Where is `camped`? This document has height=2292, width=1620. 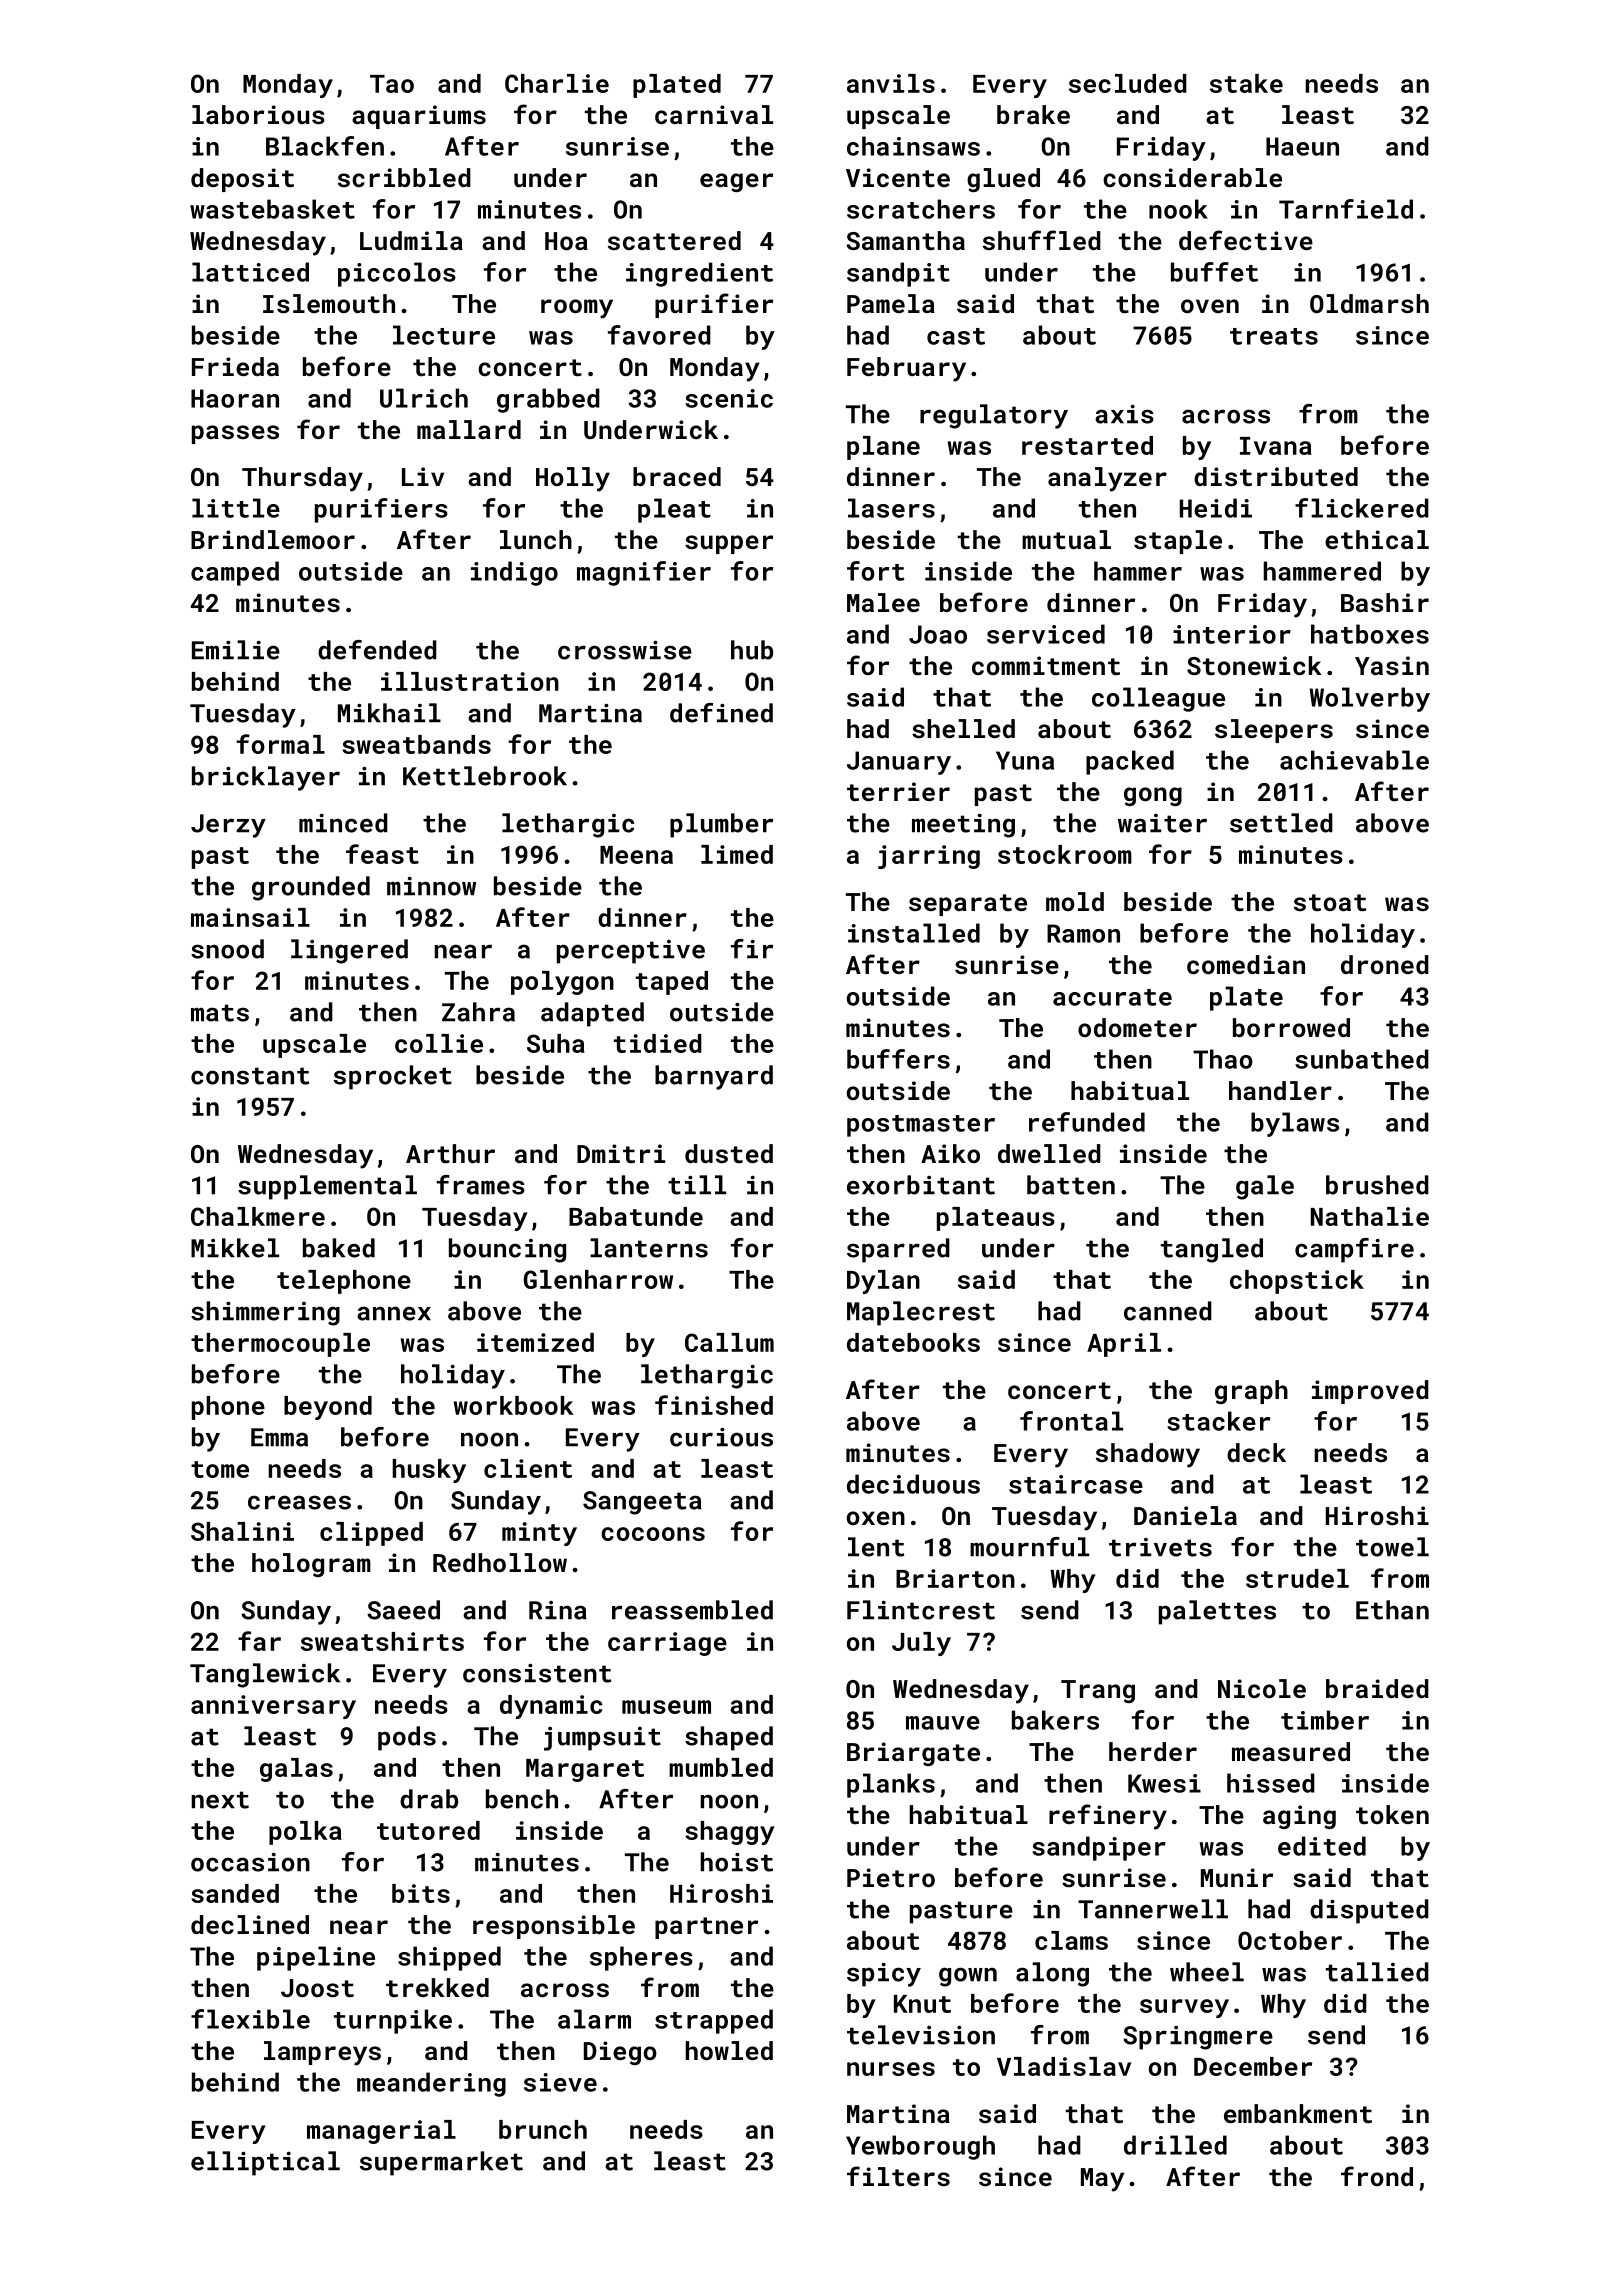
camped is located at coordinates (235, 573).
